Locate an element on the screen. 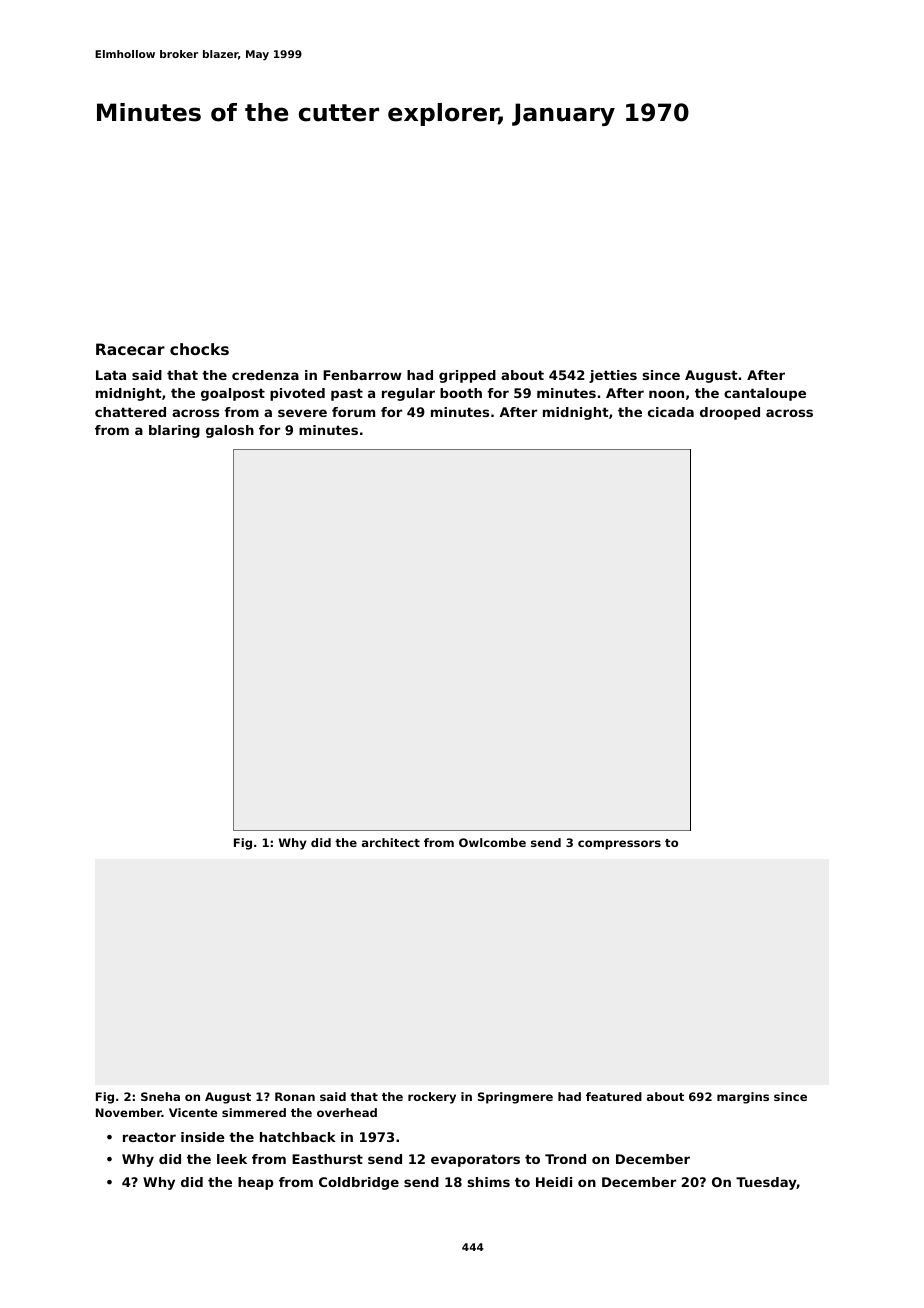 Image resolution: width=924 pixels, height=1308 pixels. Ronan is located at coordinates (295, 1096).
